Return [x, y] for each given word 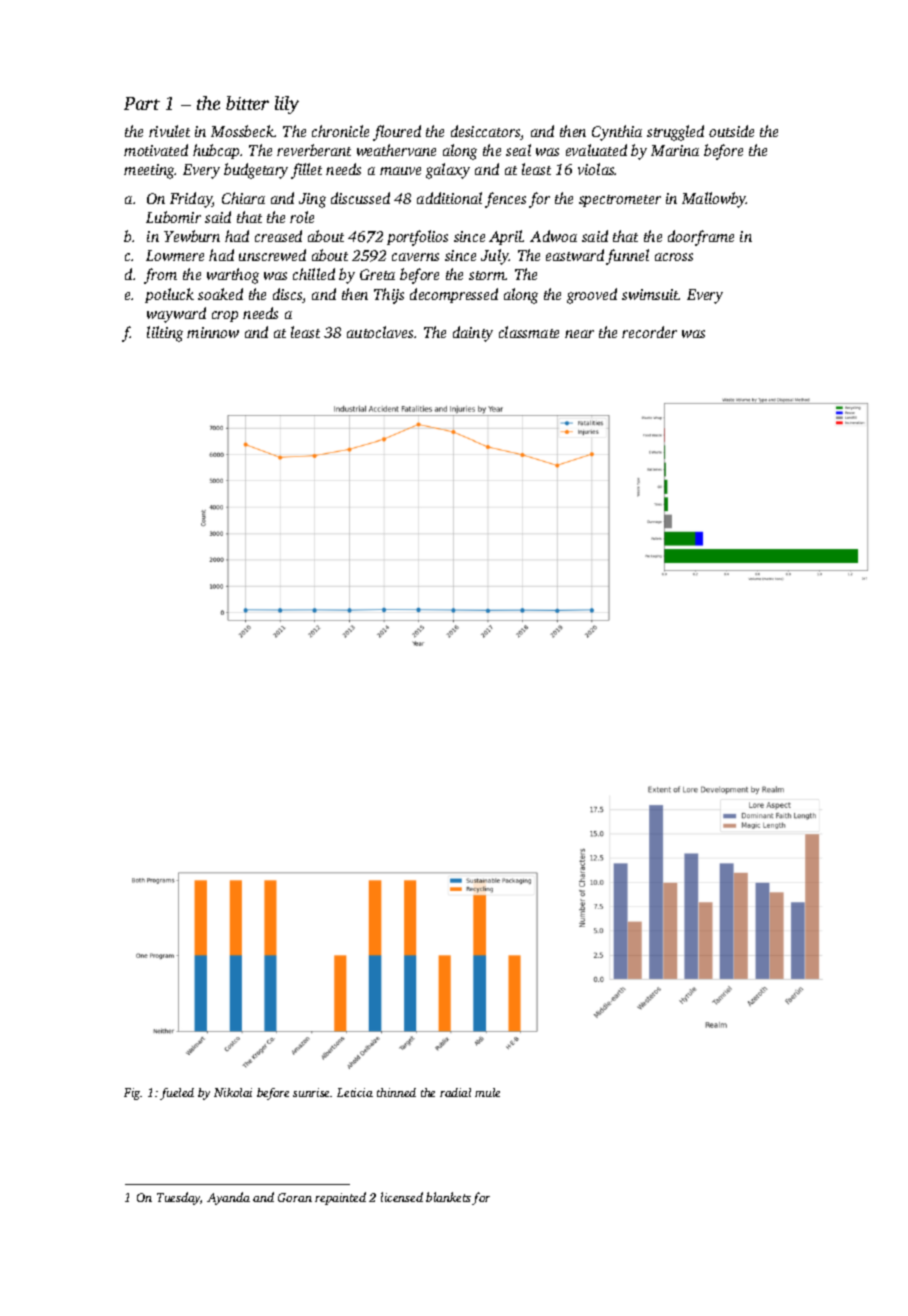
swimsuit [650, 294]
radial [455, 1092]
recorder [649, 332]
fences [505, 200]
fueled [177, 1094]
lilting [165, 334]
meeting [149, 171]
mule [487, 1092]
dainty [473, 334]
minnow [213, 332]
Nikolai [233, 1092]
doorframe [701, 238]
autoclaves [381, 332]
